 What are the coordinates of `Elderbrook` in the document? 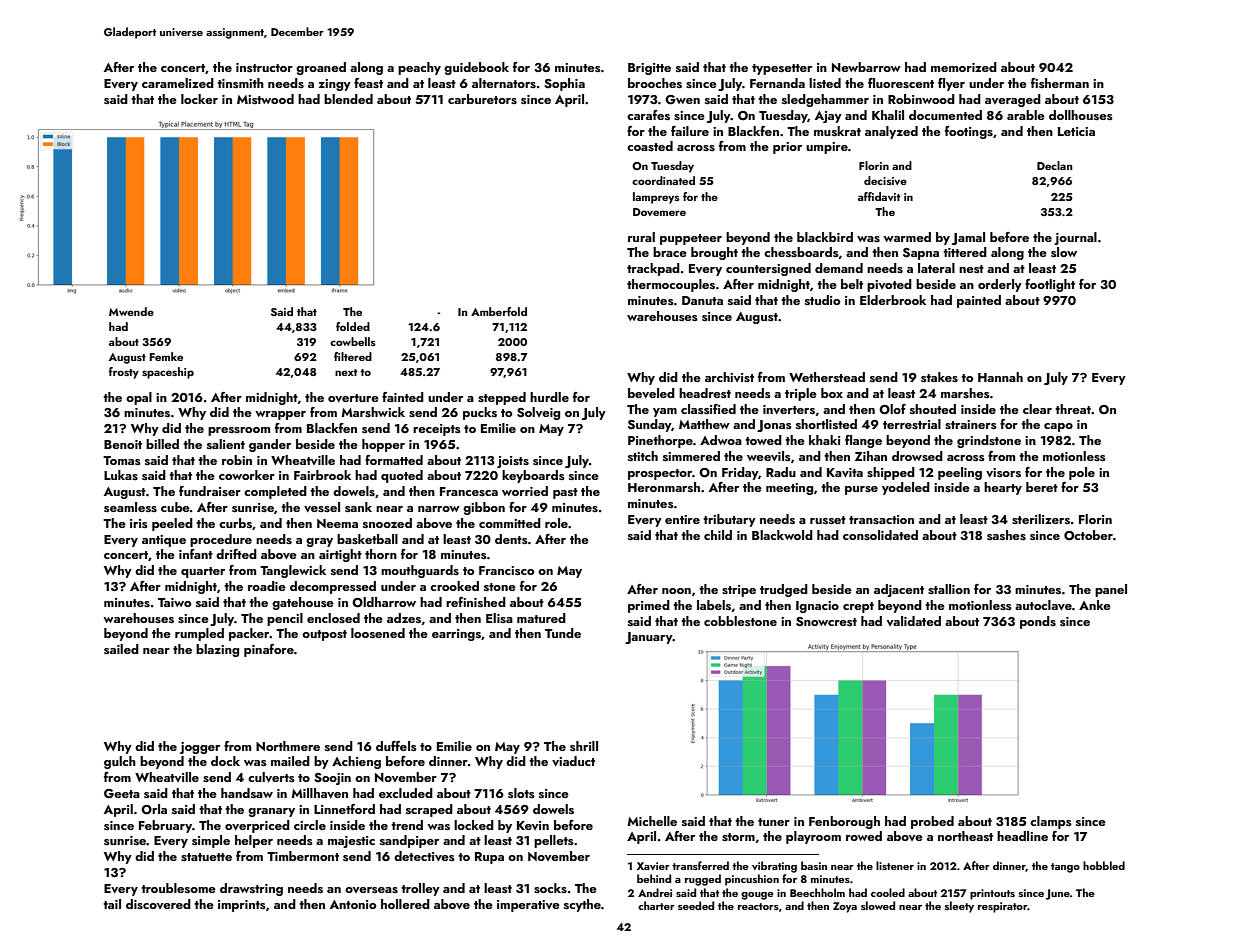 It's located at (893, 300).
